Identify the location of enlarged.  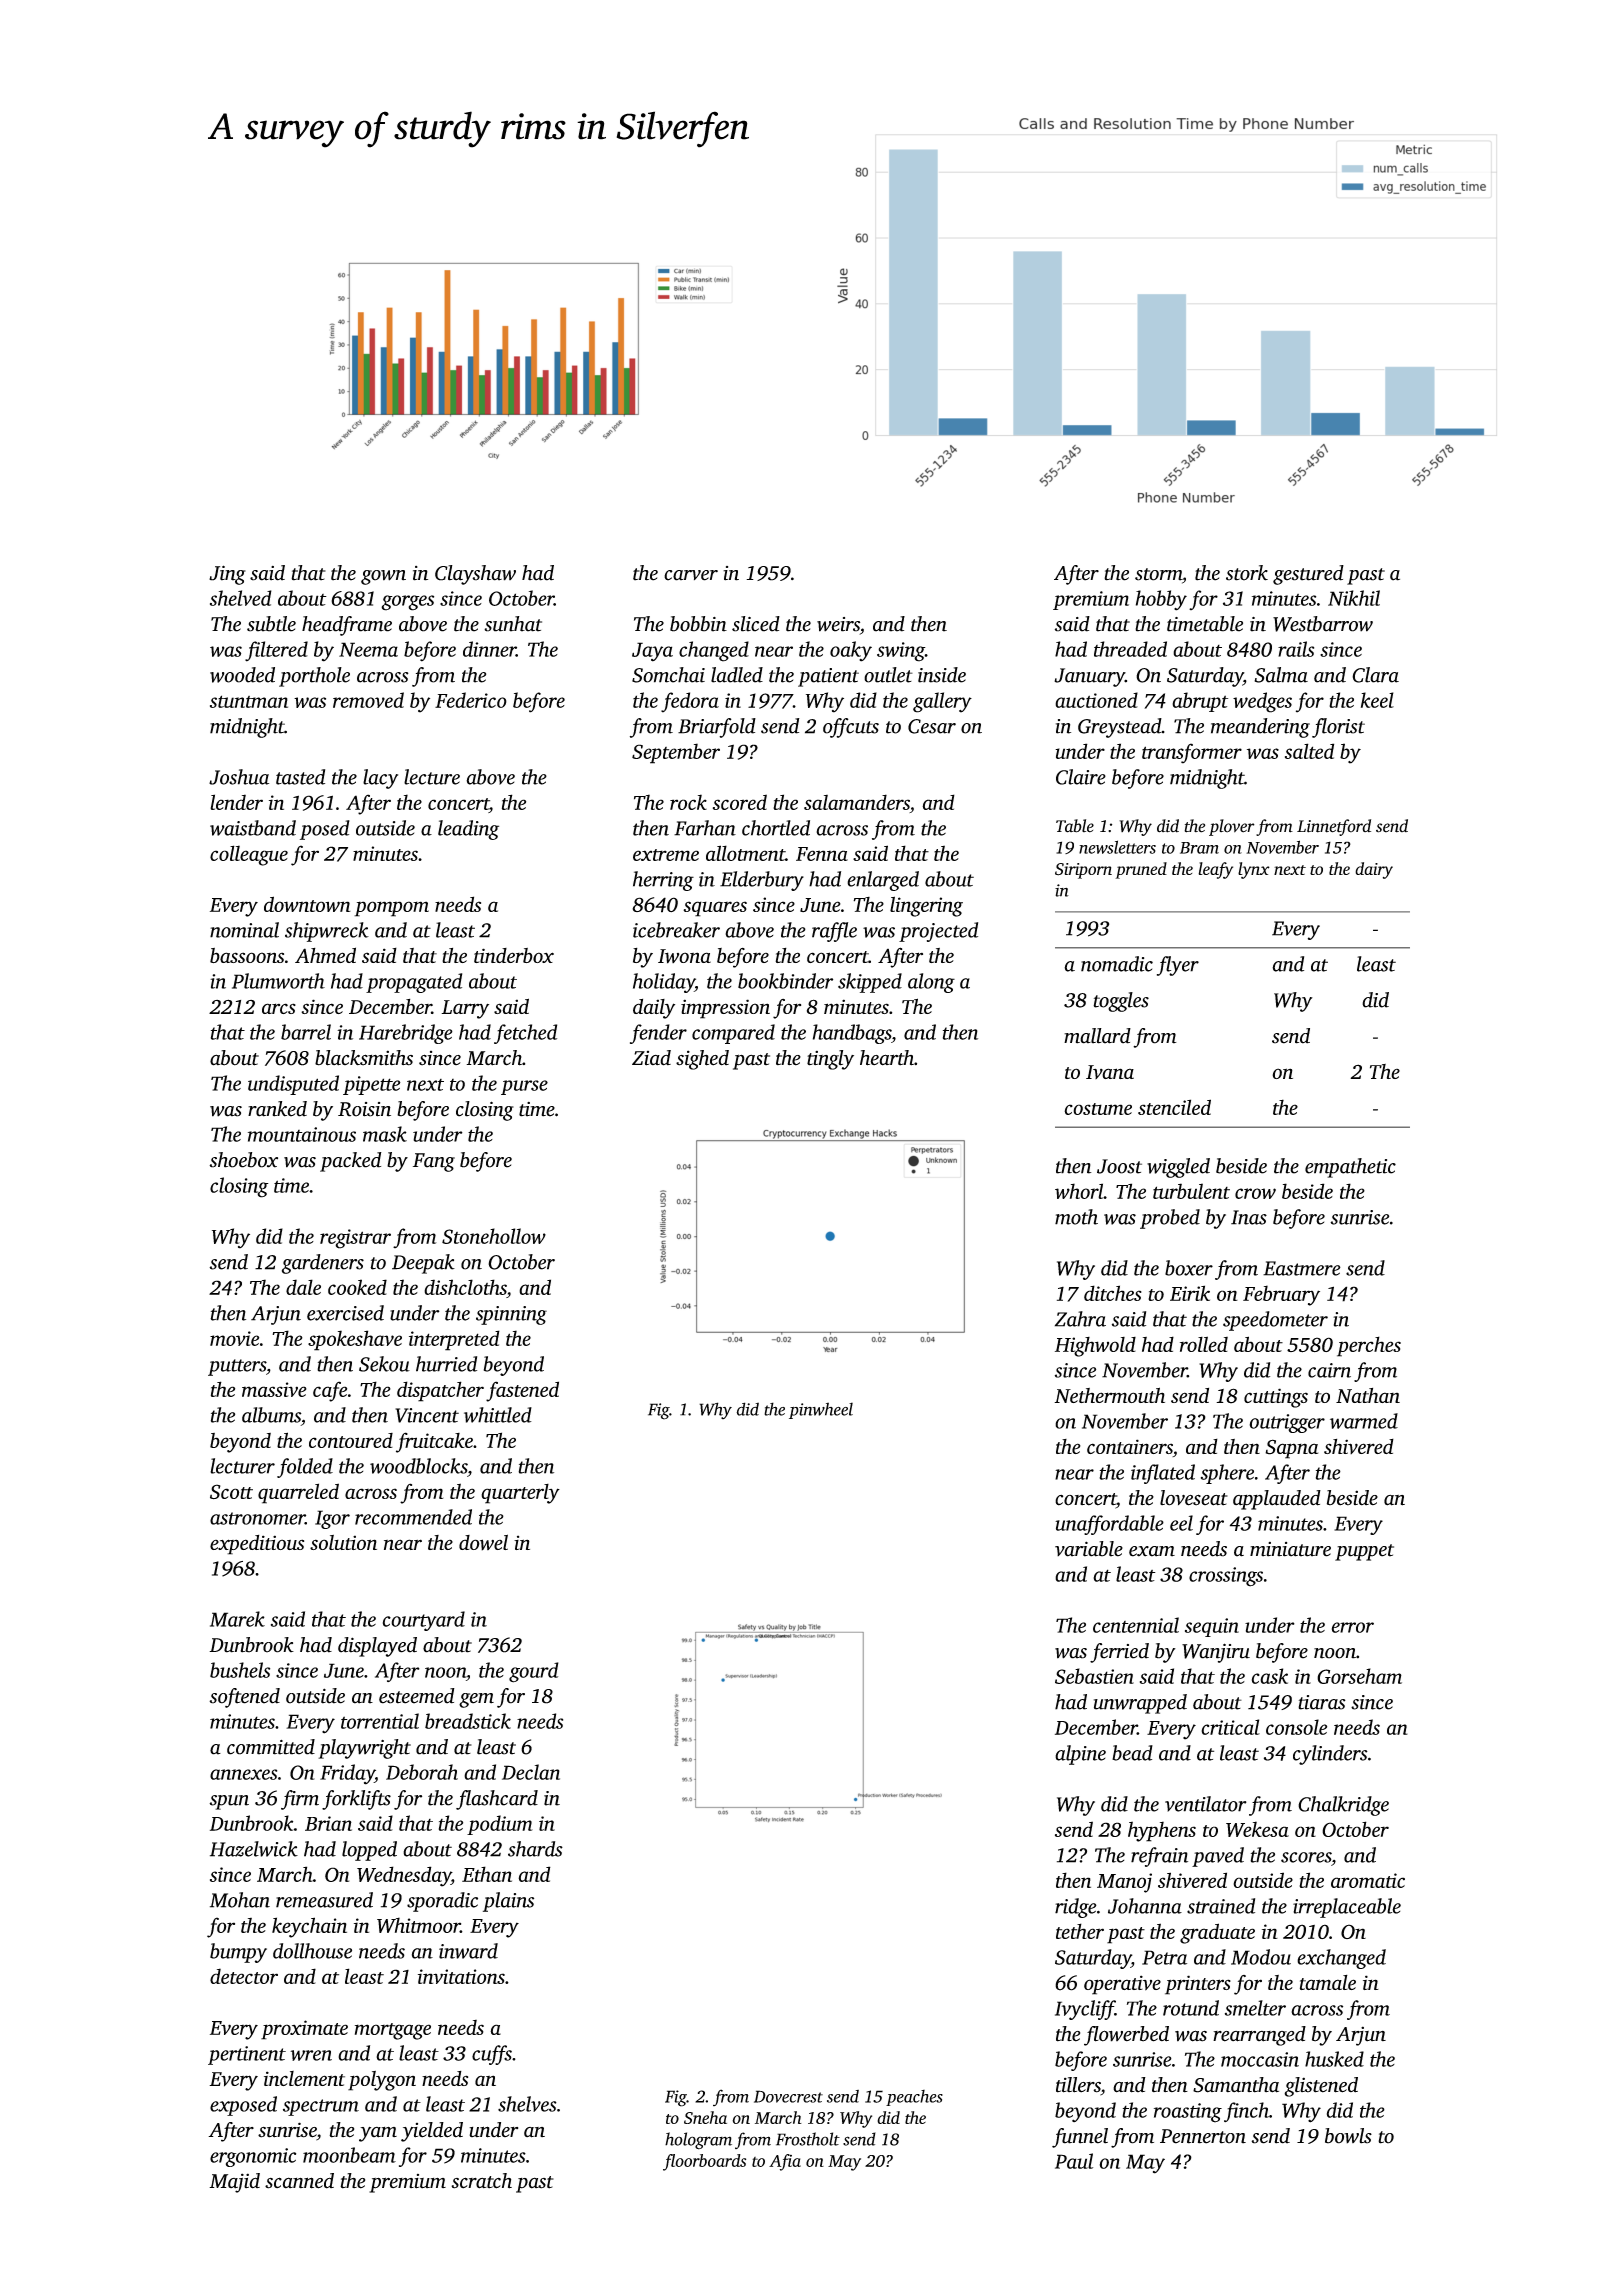
(883, 881).
